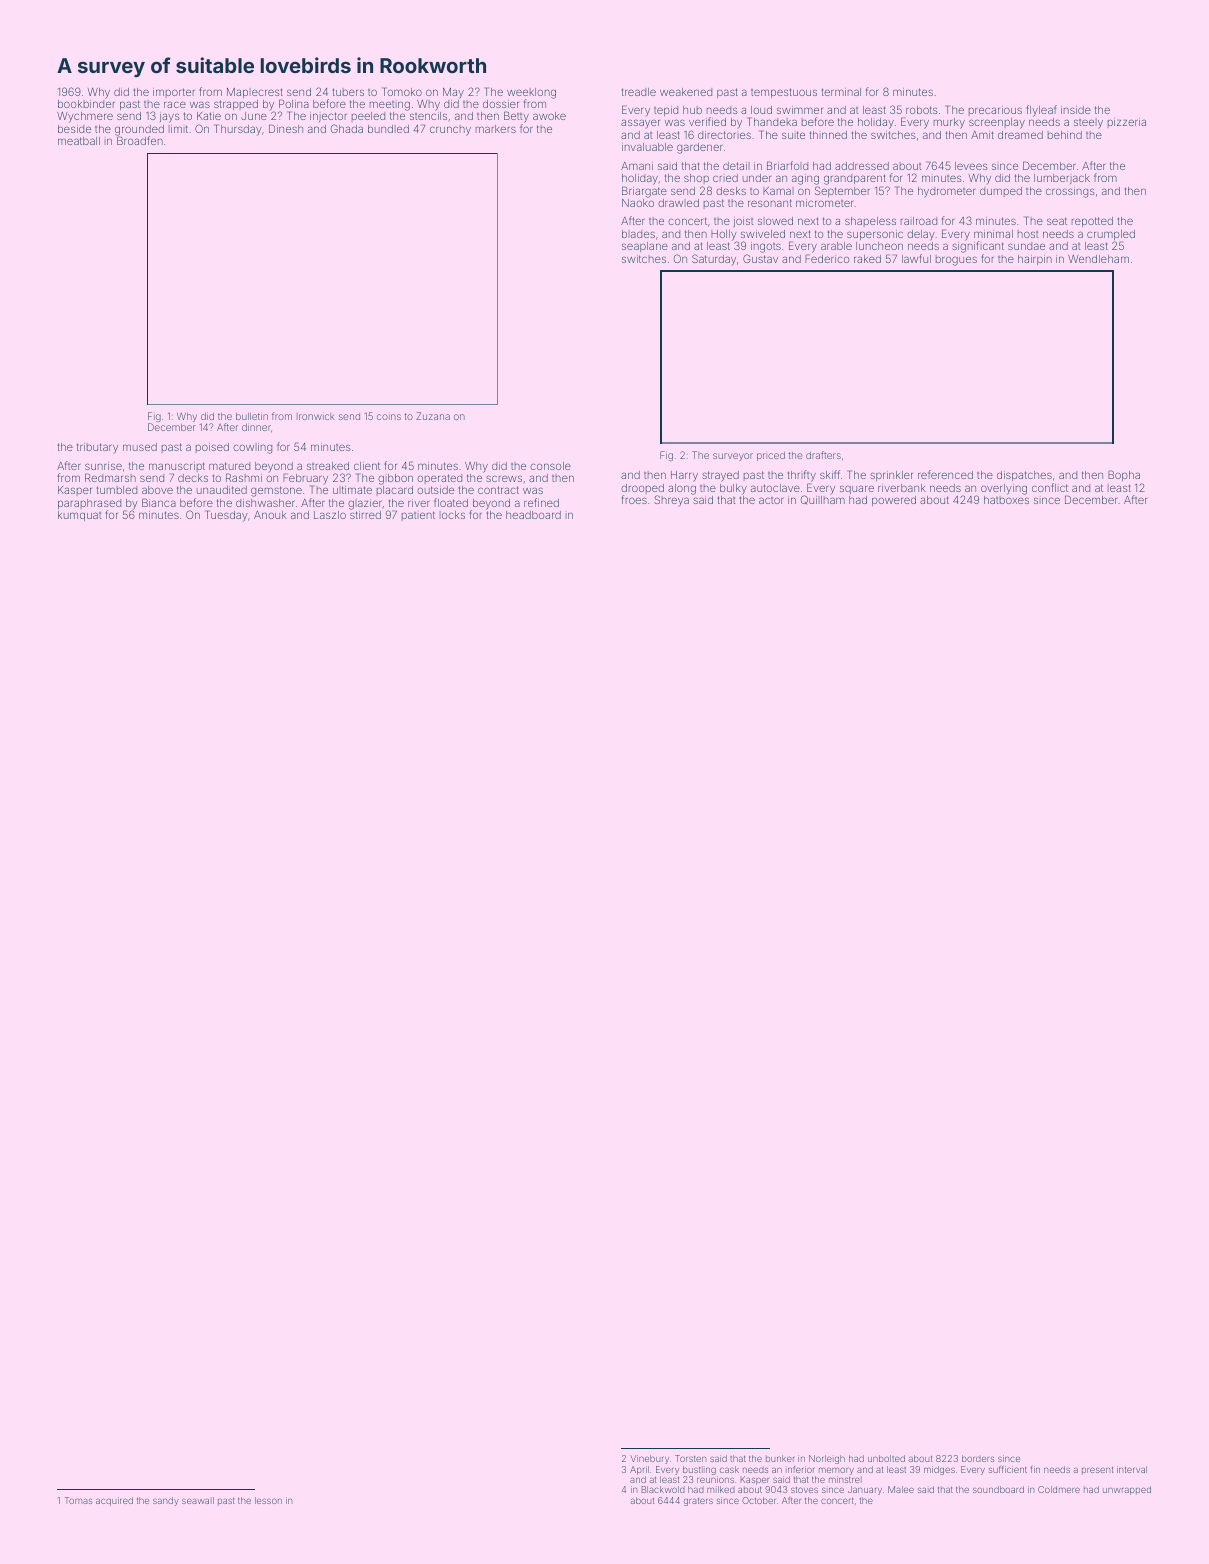 This screenshot has width=1209, height=1564. Describe the element at coordinates (894, 501) in the screenshot. I see `powered` at that location.
